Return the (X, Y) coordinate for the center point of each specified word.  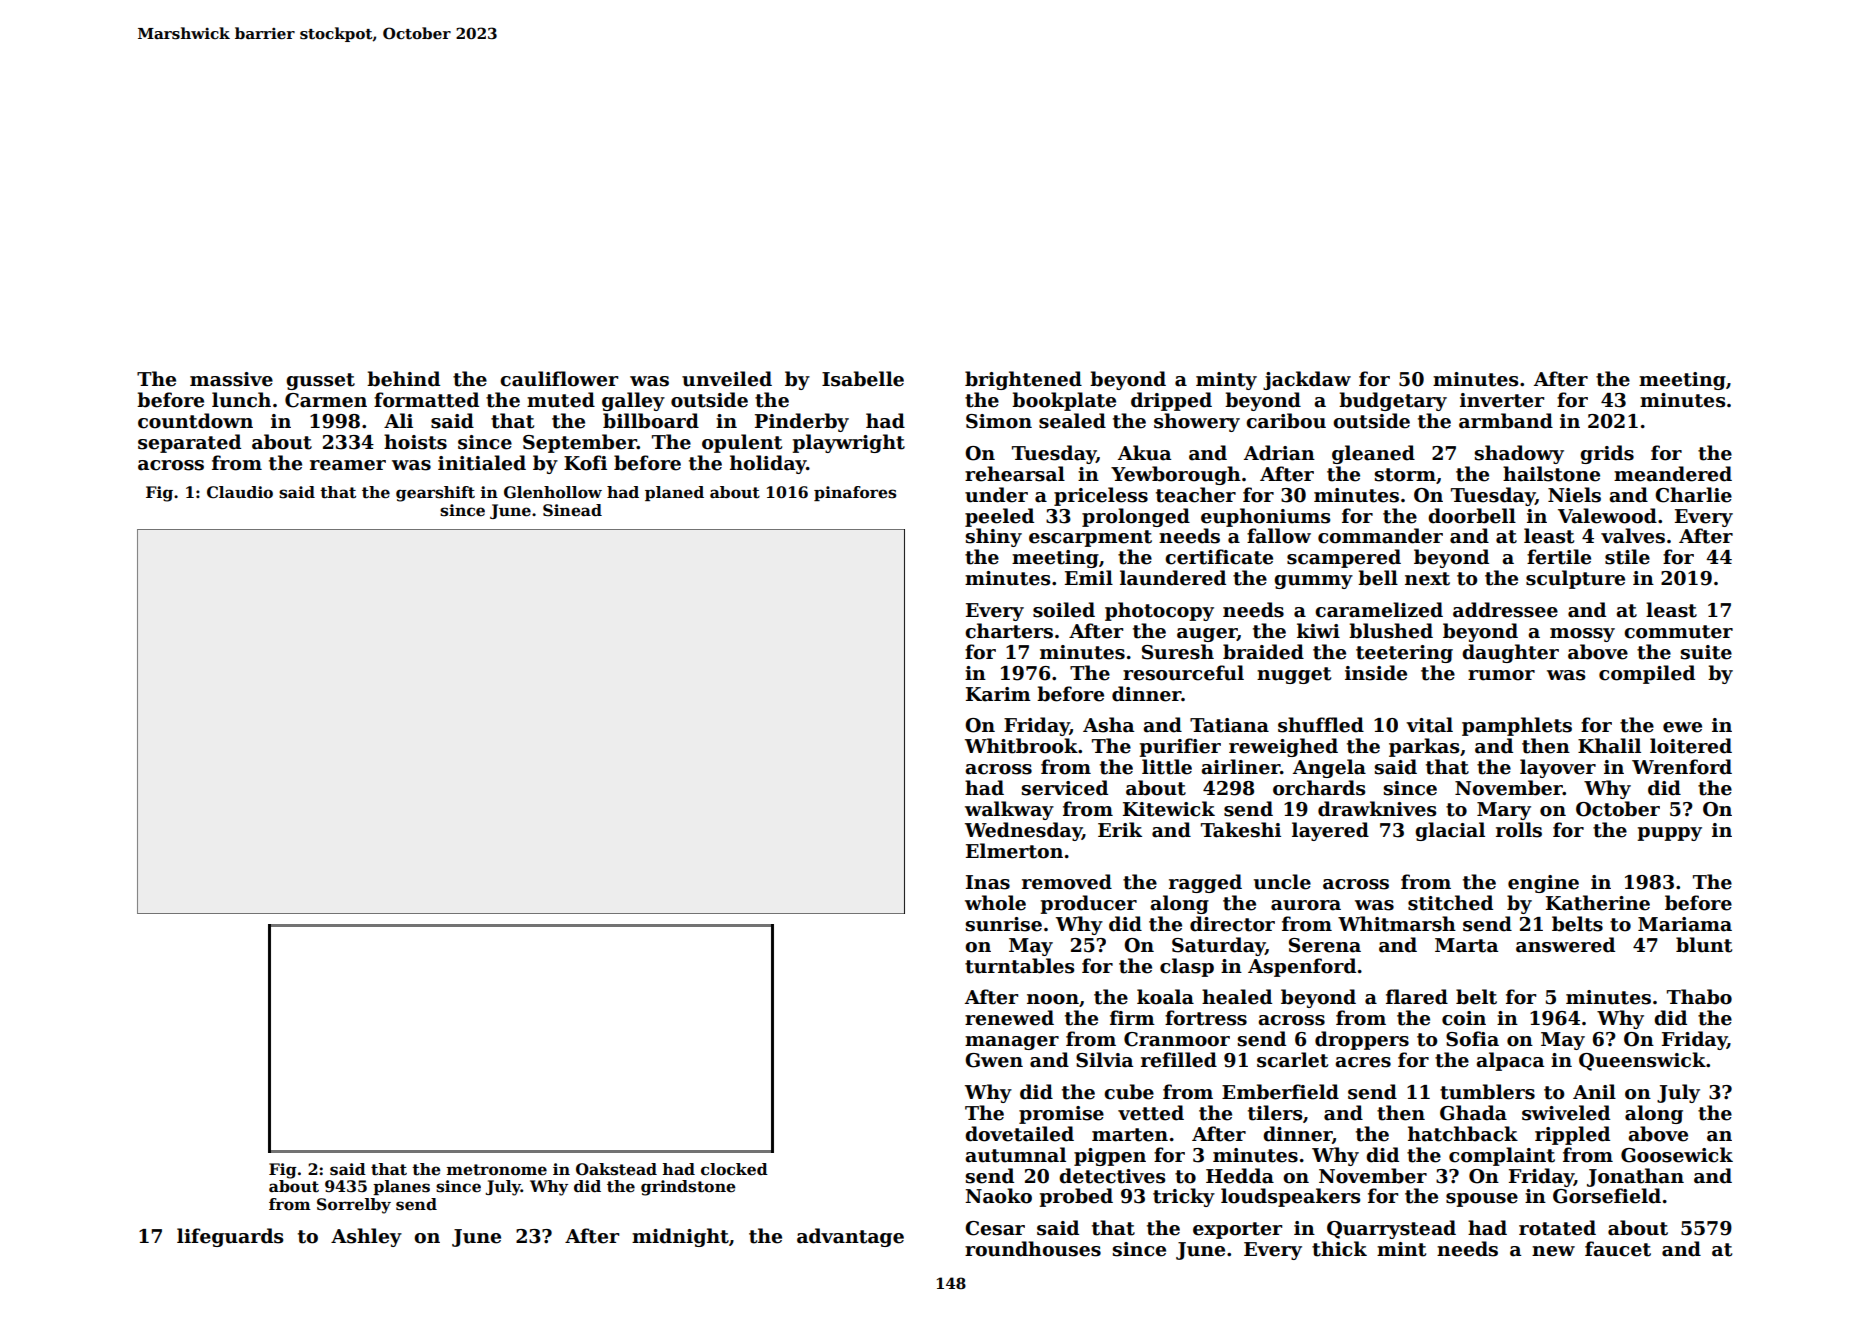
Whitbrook (1021, 746)
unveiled (727, 379)
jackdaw (1307, 380)
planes (401, 1187)
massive (231, 379)
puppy (1669, 834)
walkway (1009, 810)
